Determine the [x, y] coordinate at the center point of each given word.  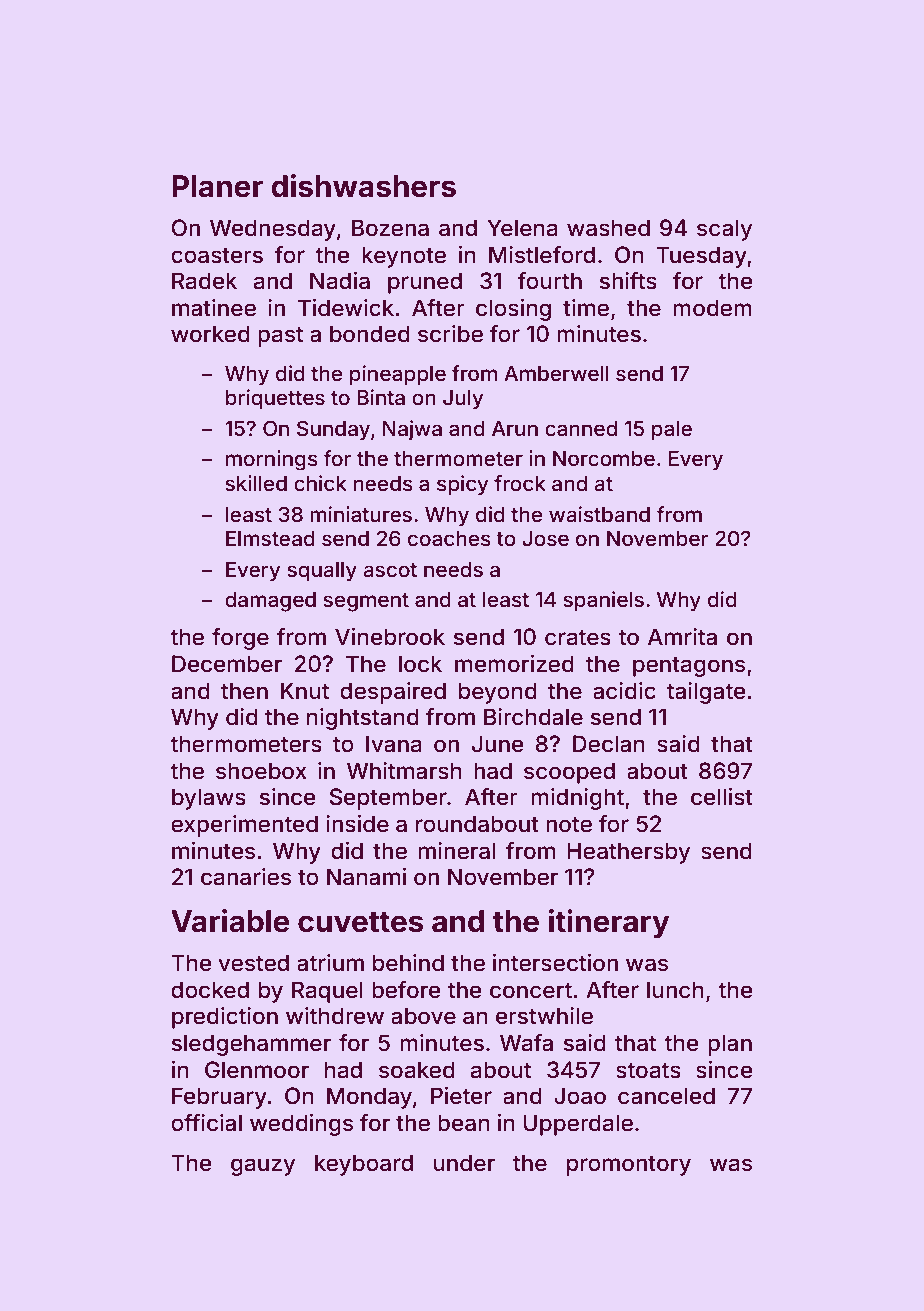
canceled [666, 1096]
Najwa [412, 430]
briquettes [275, 399]
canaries [246, 877]
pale [672, 431]
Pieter [461, 1096]
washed [608, 228]
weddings [301, 1125]
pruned [425, 283]
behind [408, 963]
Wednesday [273, 230]
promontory [629, 1165]
